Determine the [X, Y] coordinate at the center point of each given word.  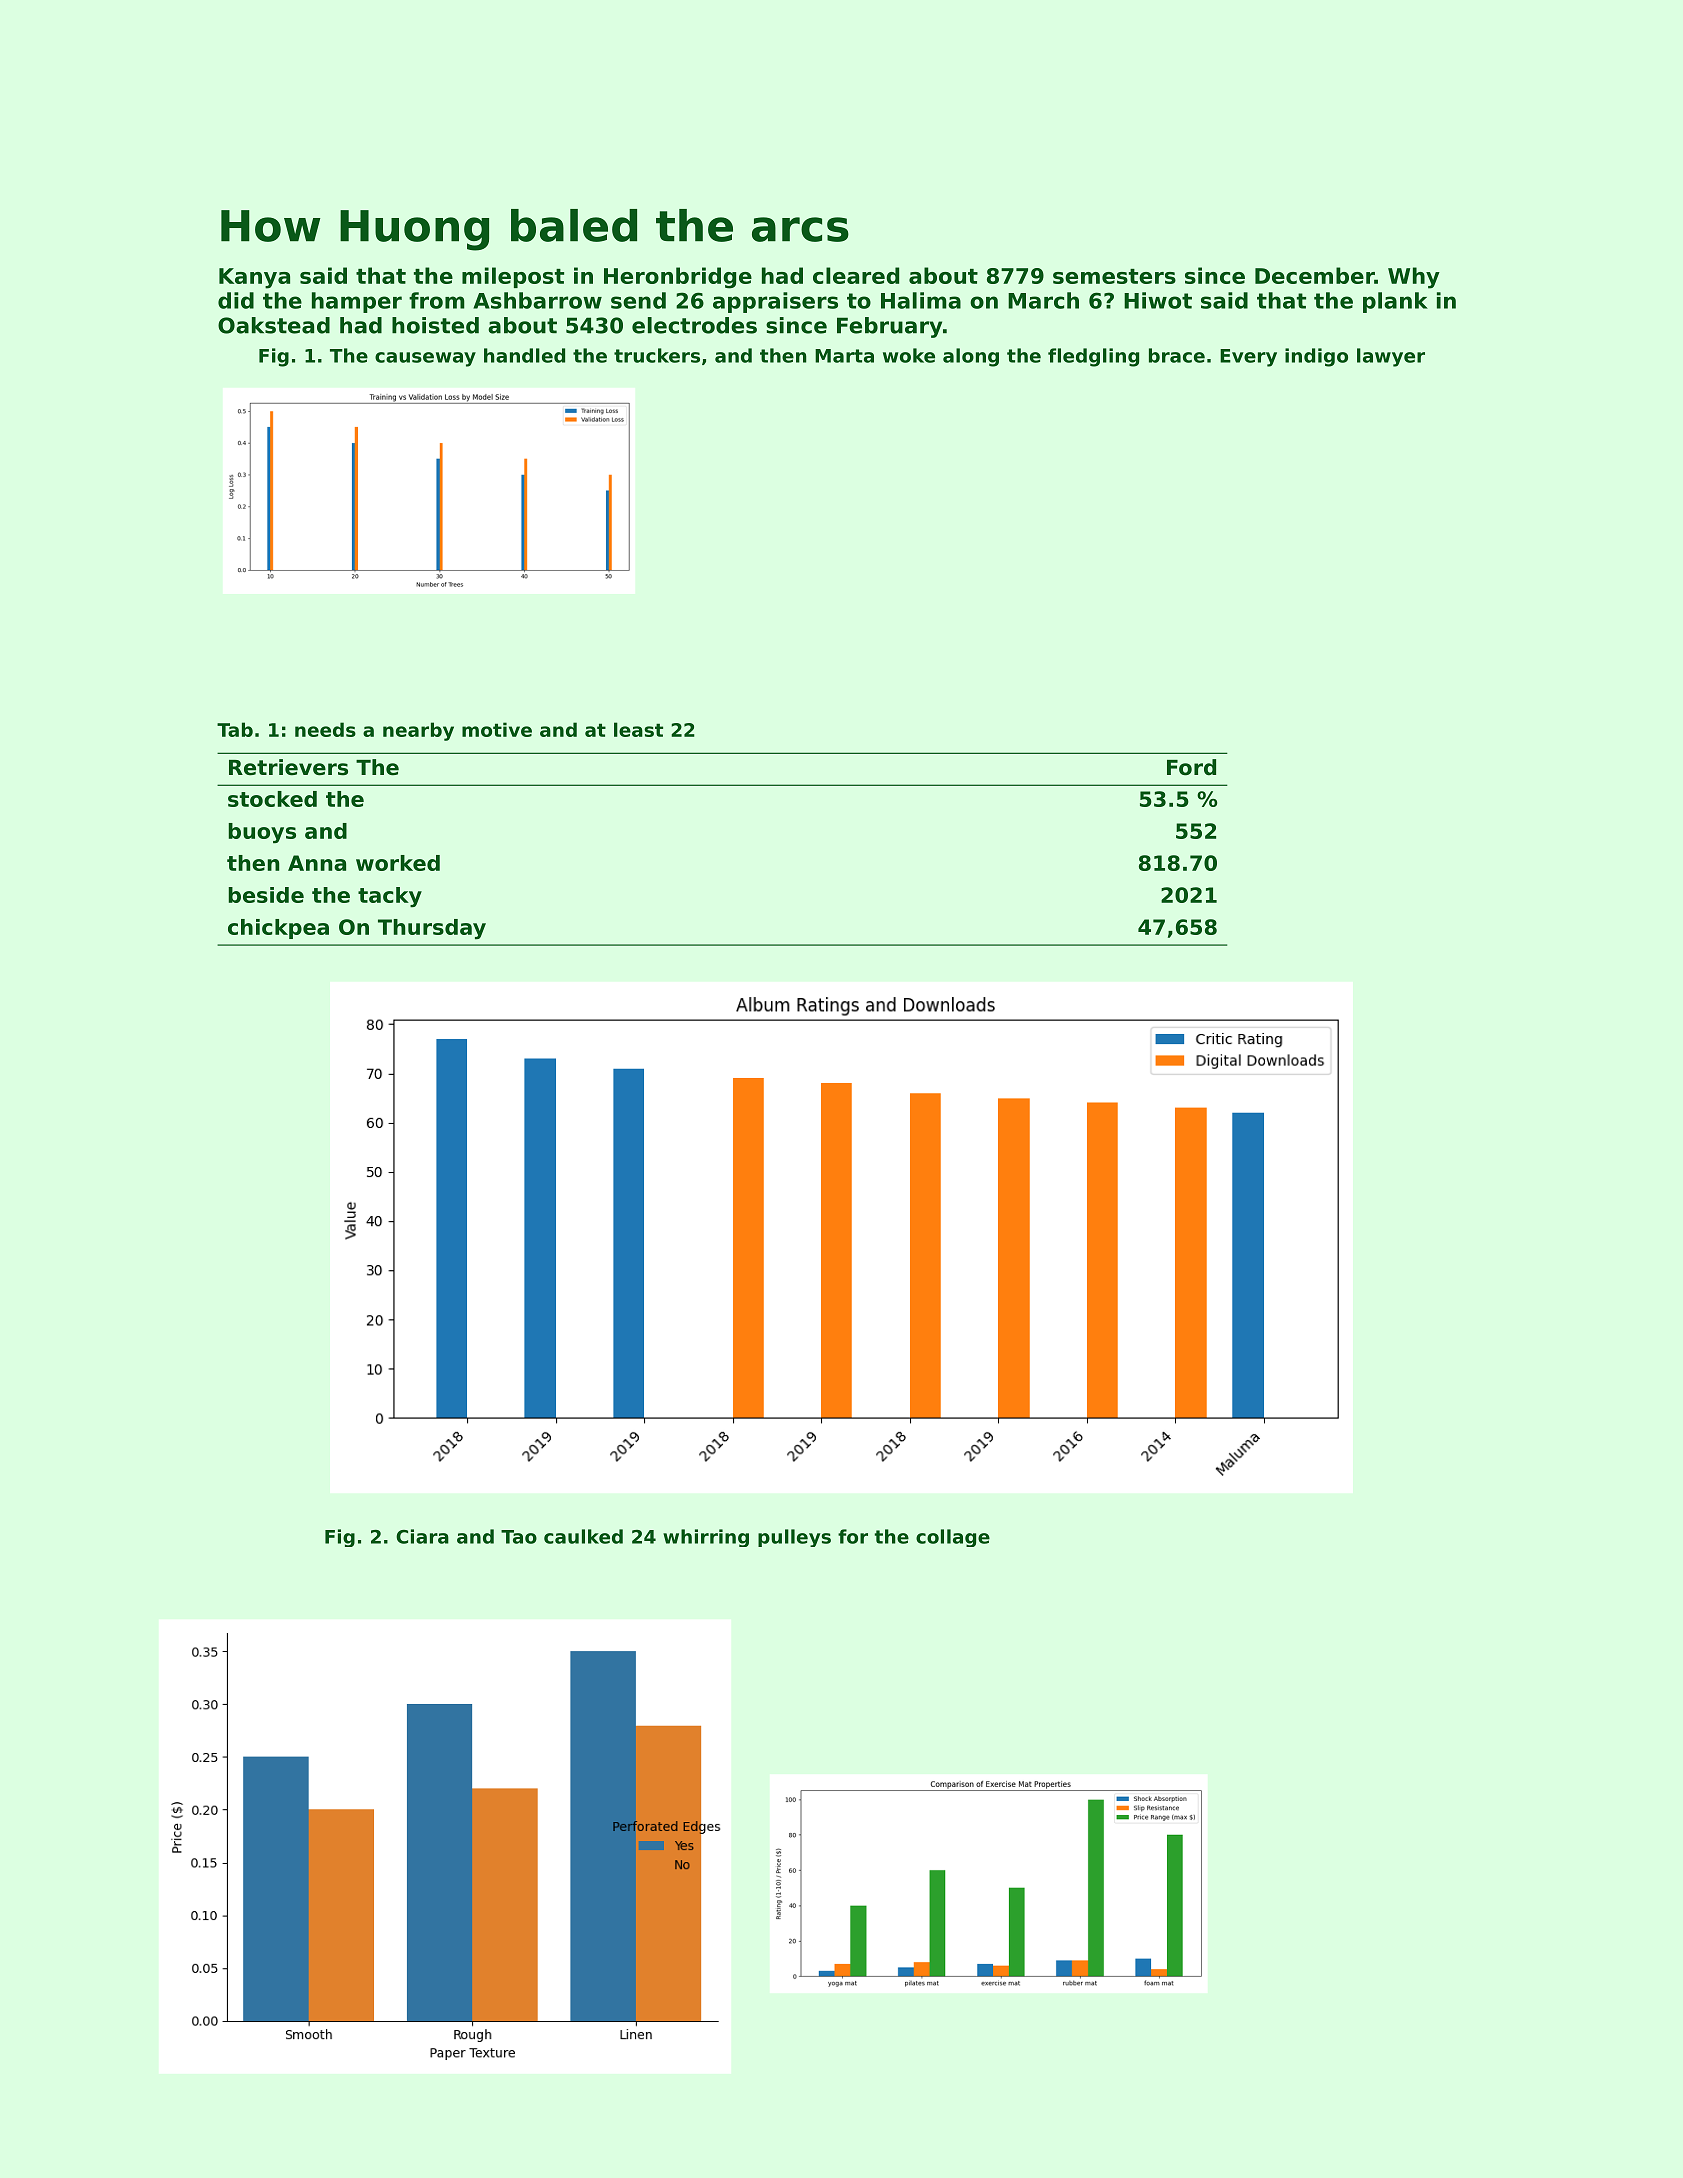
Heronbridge [678, 278]
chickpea [278, 929]
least [638, 729]
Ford [1191, 767]
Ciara [422, 1536]
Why [1414, 278]
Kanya [254, 278]
